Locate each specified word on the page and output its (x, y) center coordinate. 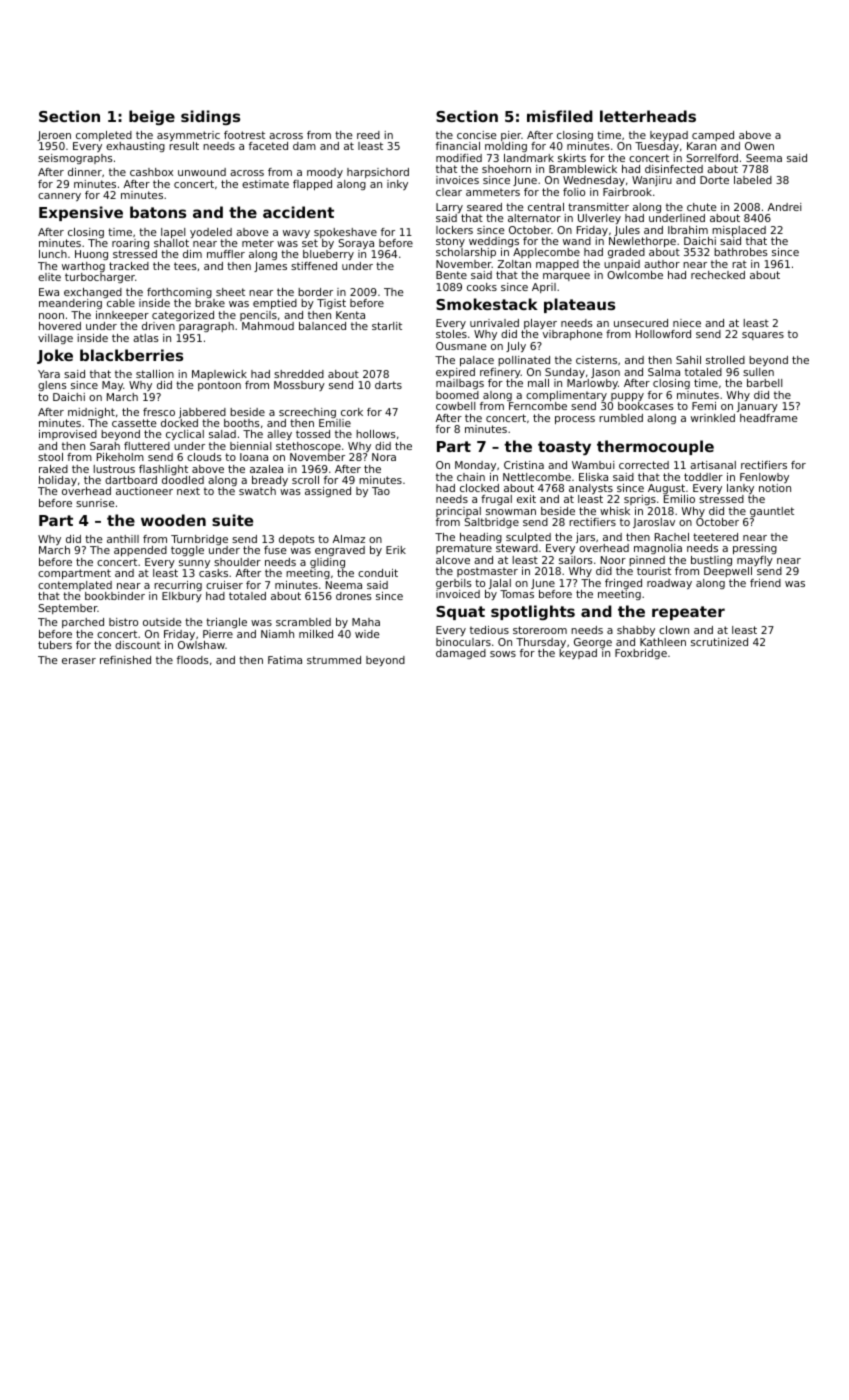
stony (450, 242)
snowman (511, 512)
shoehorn (506, 169)
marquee (566, 277)
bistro (123, 622)
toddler (703, 477)
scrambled (303, 622)
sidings (210, 117)
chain (471, 477)
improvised (68, 435)
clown (674, 630)
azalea (266, 469)
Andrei (784, 207)
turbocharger (100, 278)
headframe (768, 418)
